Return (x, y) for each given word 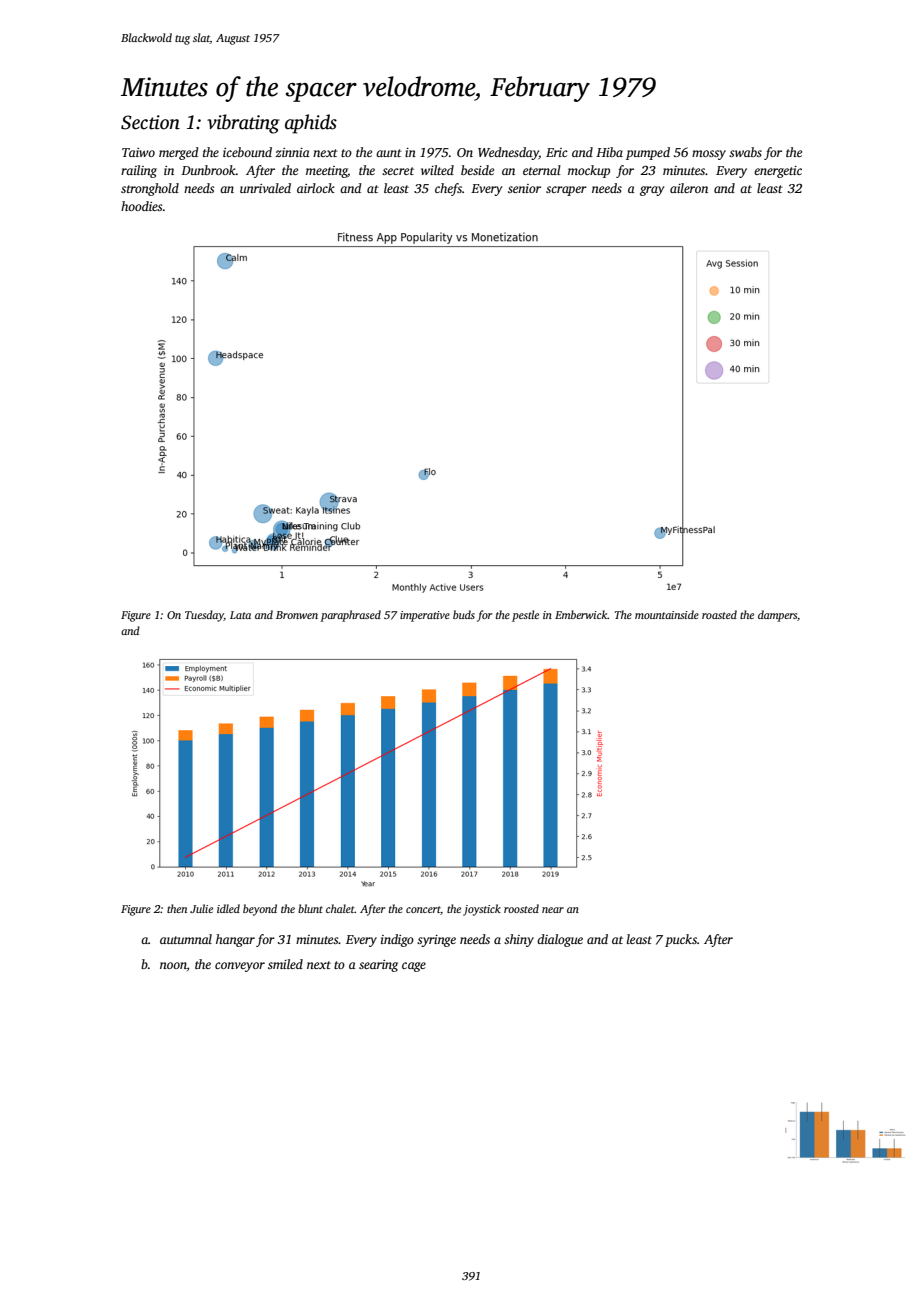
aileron (689, 188)
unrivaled (265, 188)
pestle (525, 616)
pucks (681, 940)
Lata (240, 615)
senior (524, 188)
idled (228, 908)
